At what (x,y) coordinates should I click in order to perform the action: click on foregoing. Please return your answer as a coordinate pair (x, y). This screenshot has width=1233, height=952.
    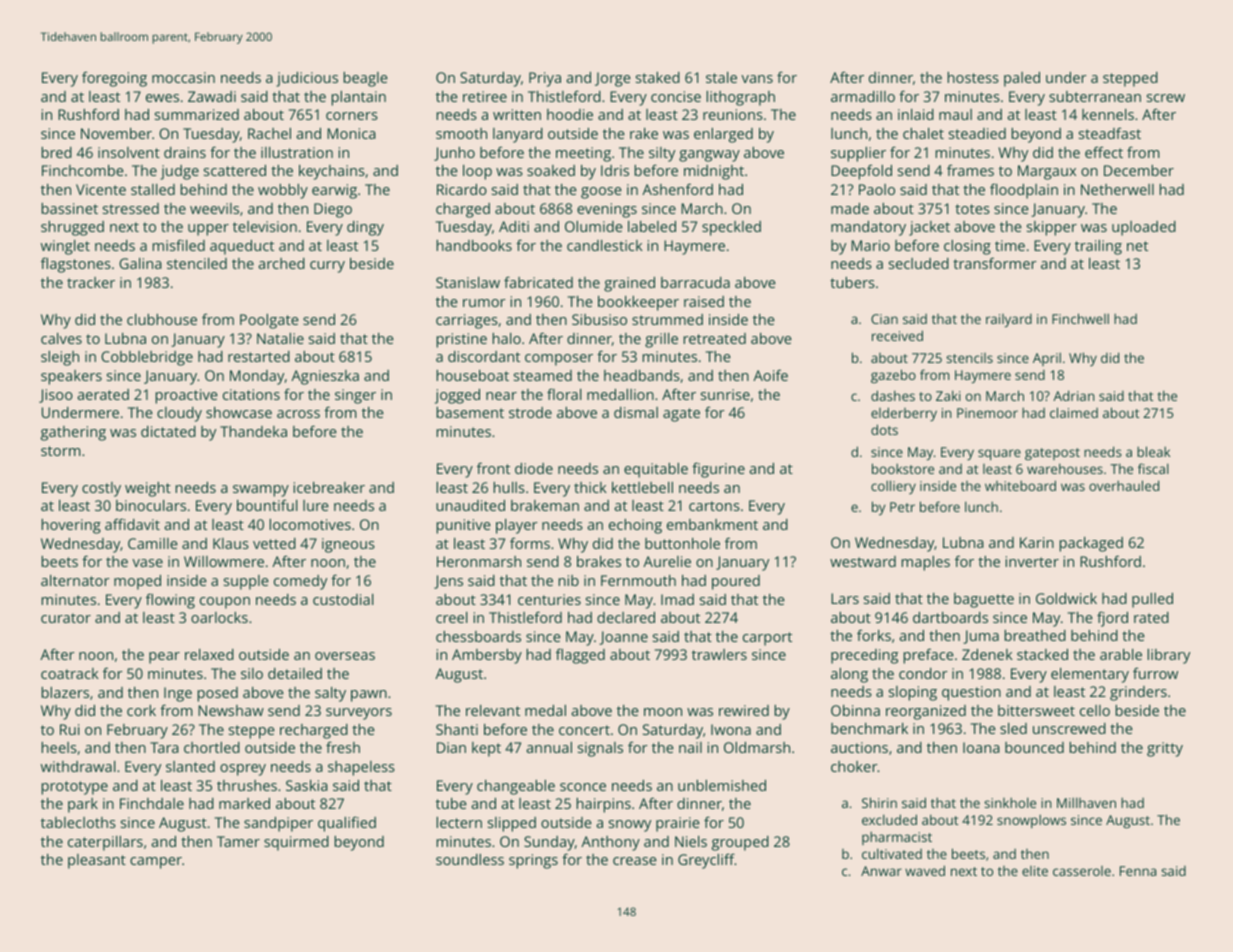
    Looking at the image, I should click on (114, 79).
